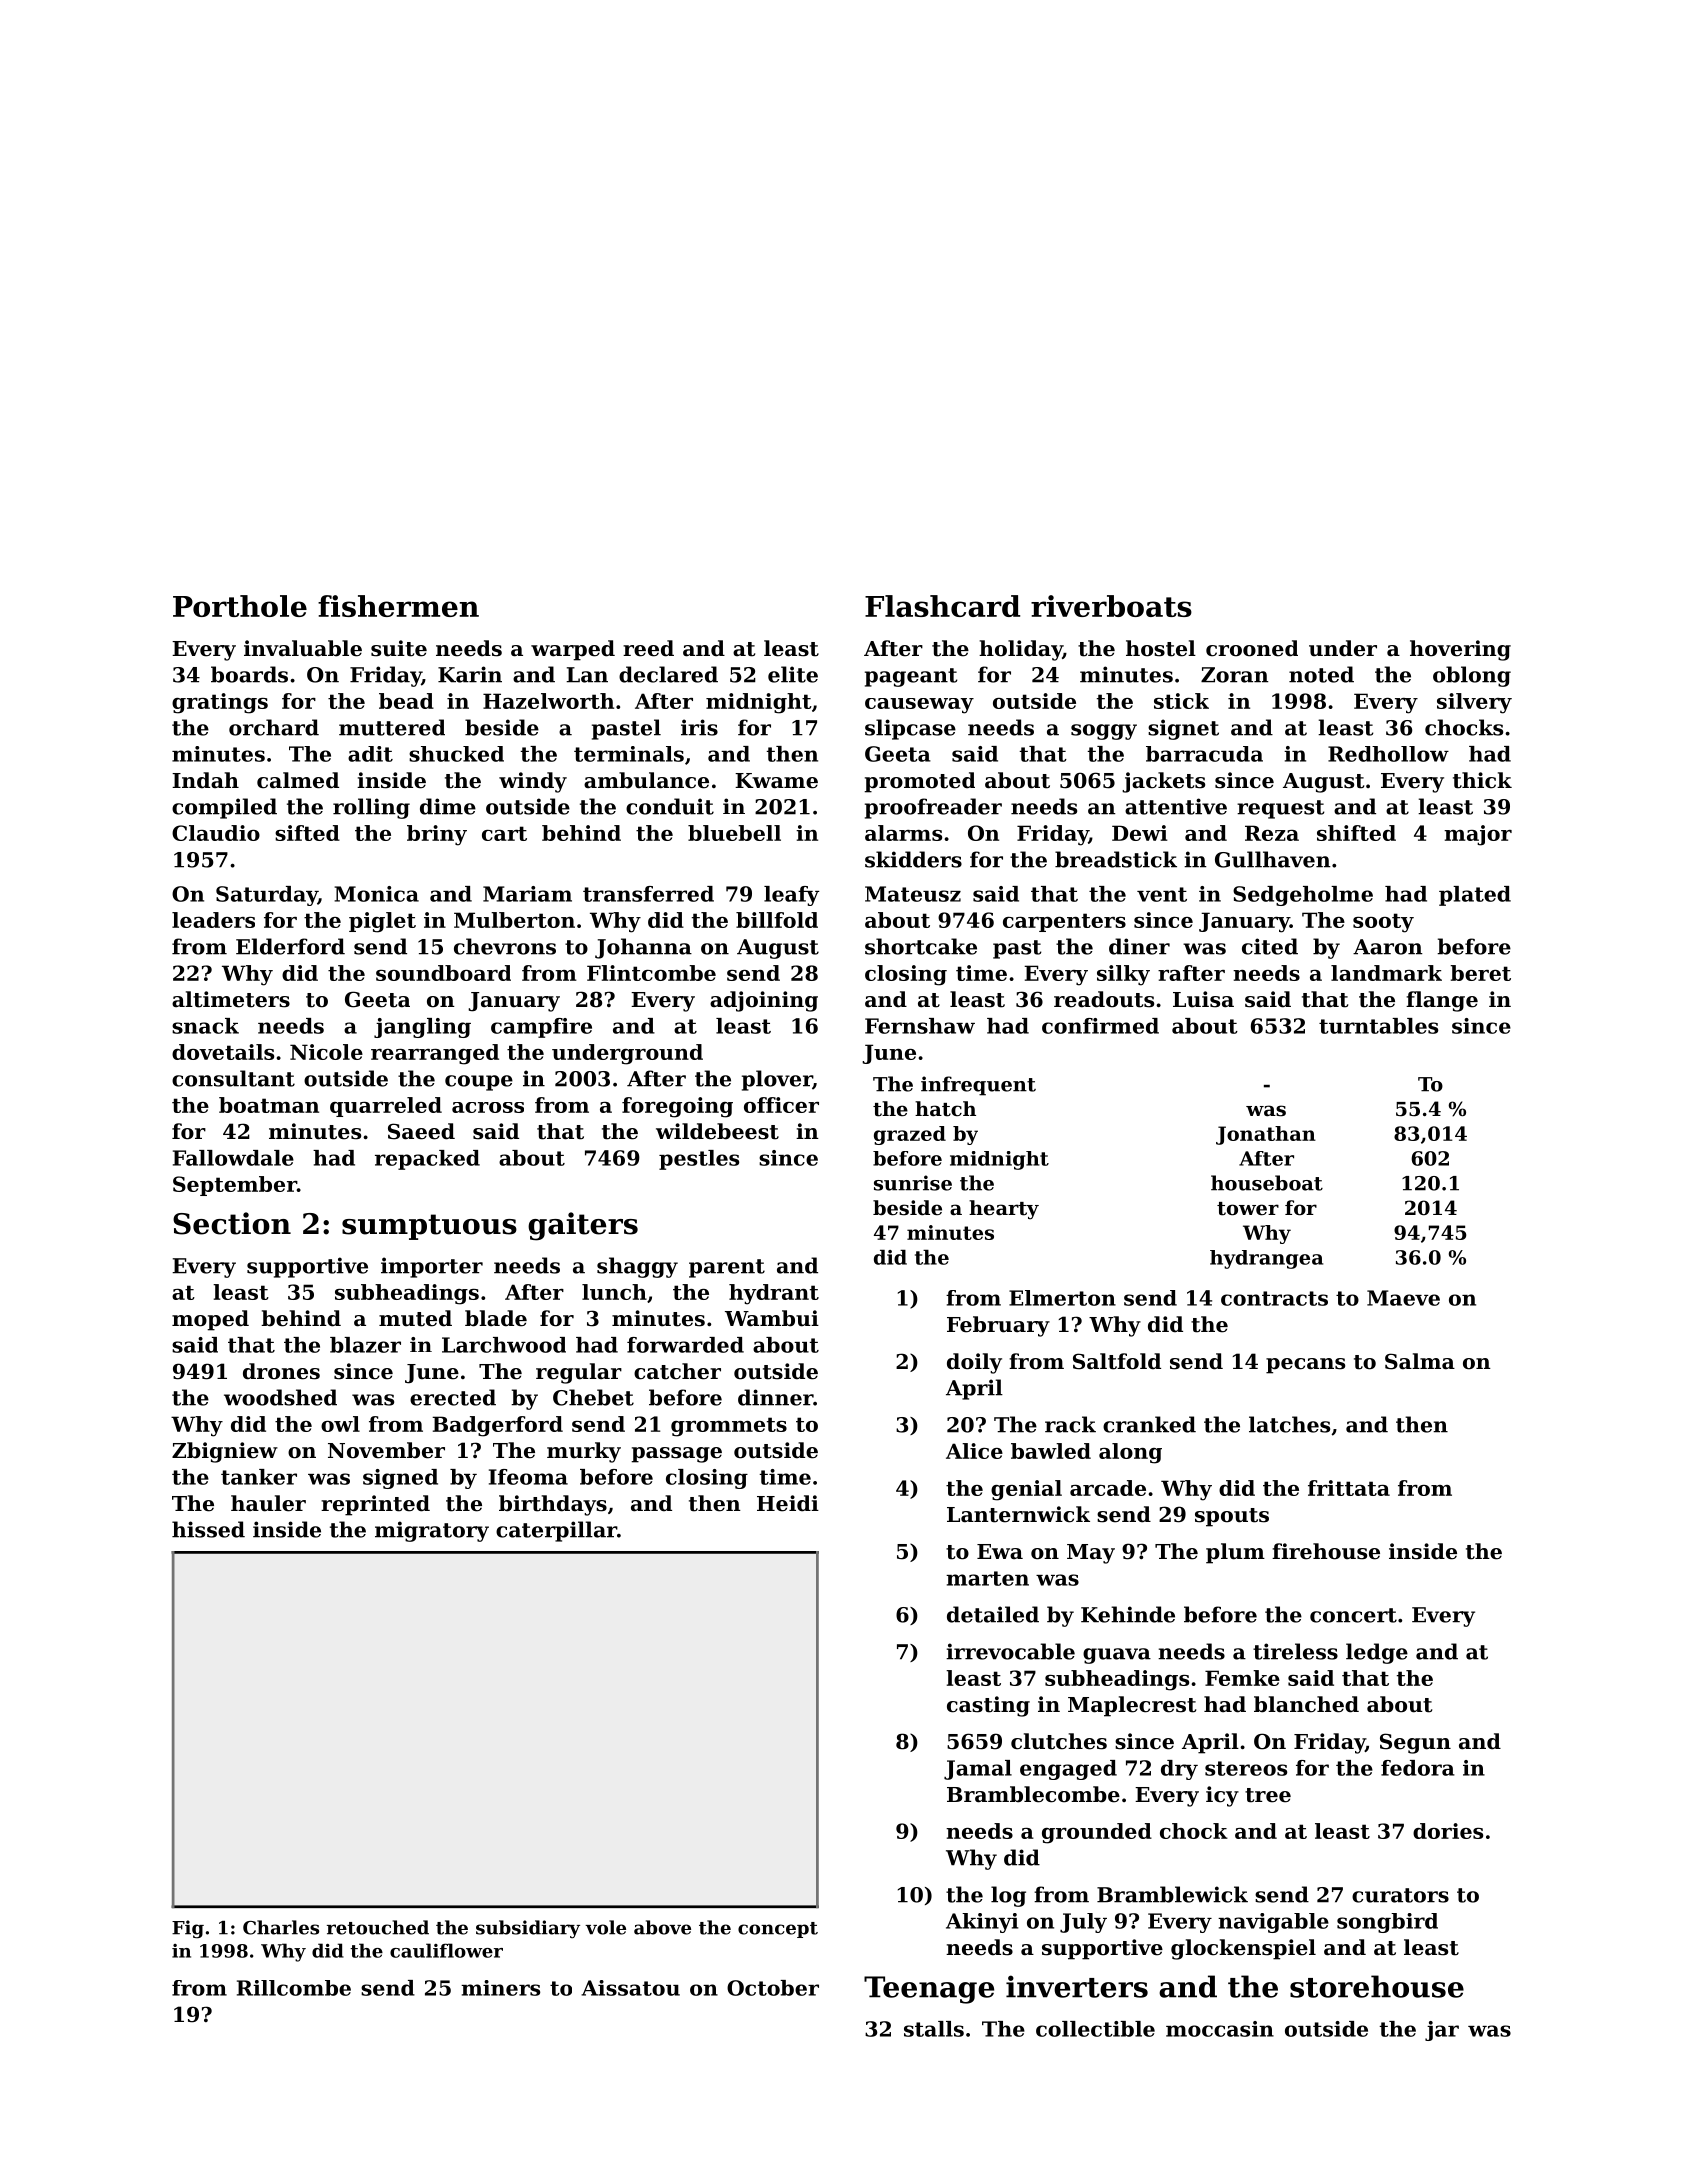 Image resolution: width=1683 pixels, height=2178 pixels. What do you see at coordinates (1246, 1768) in the image?
I see `stereos` at bounding box center [1246, 1768].
